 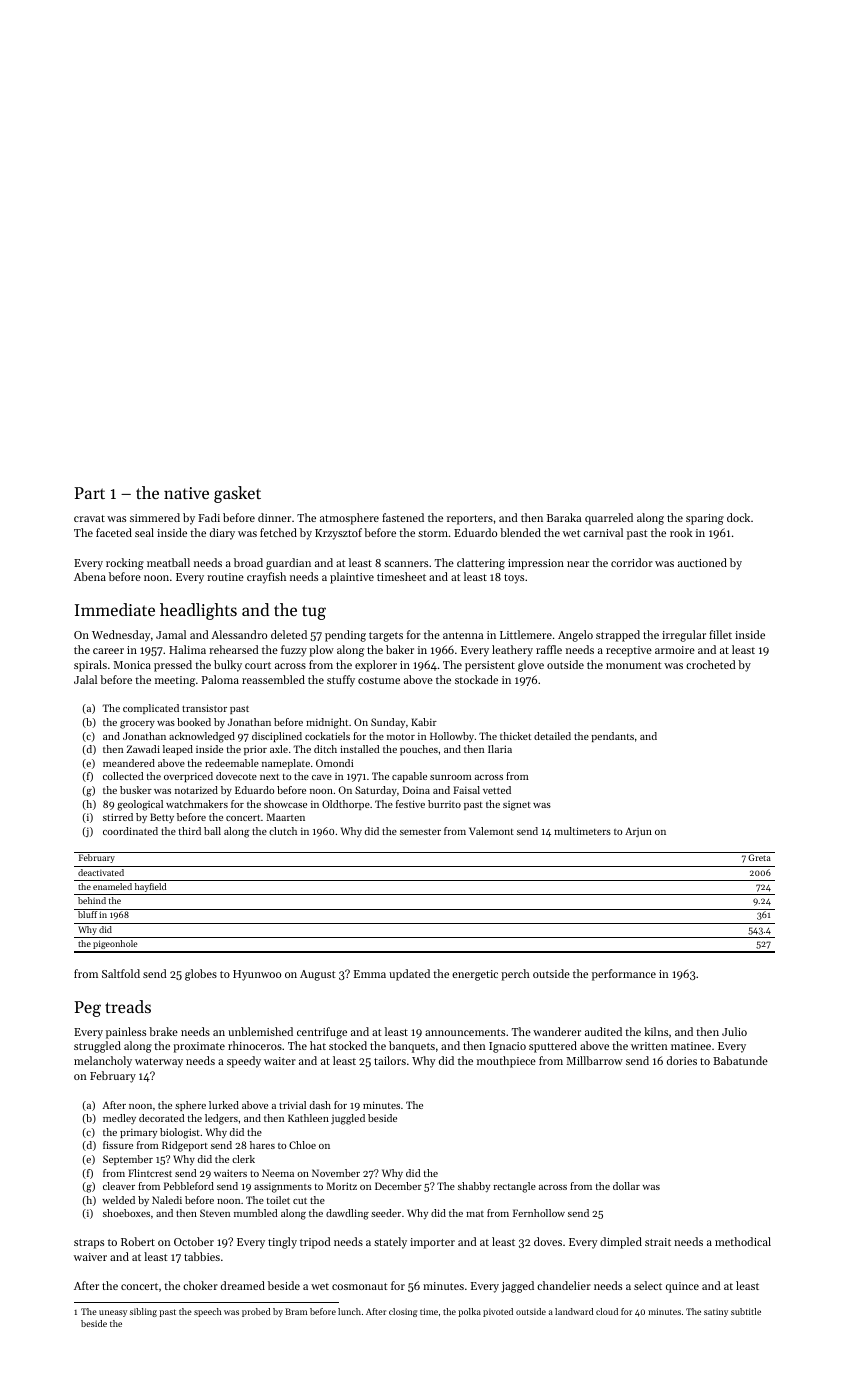 I want to click on straps, so click(x=89, y=1244).
